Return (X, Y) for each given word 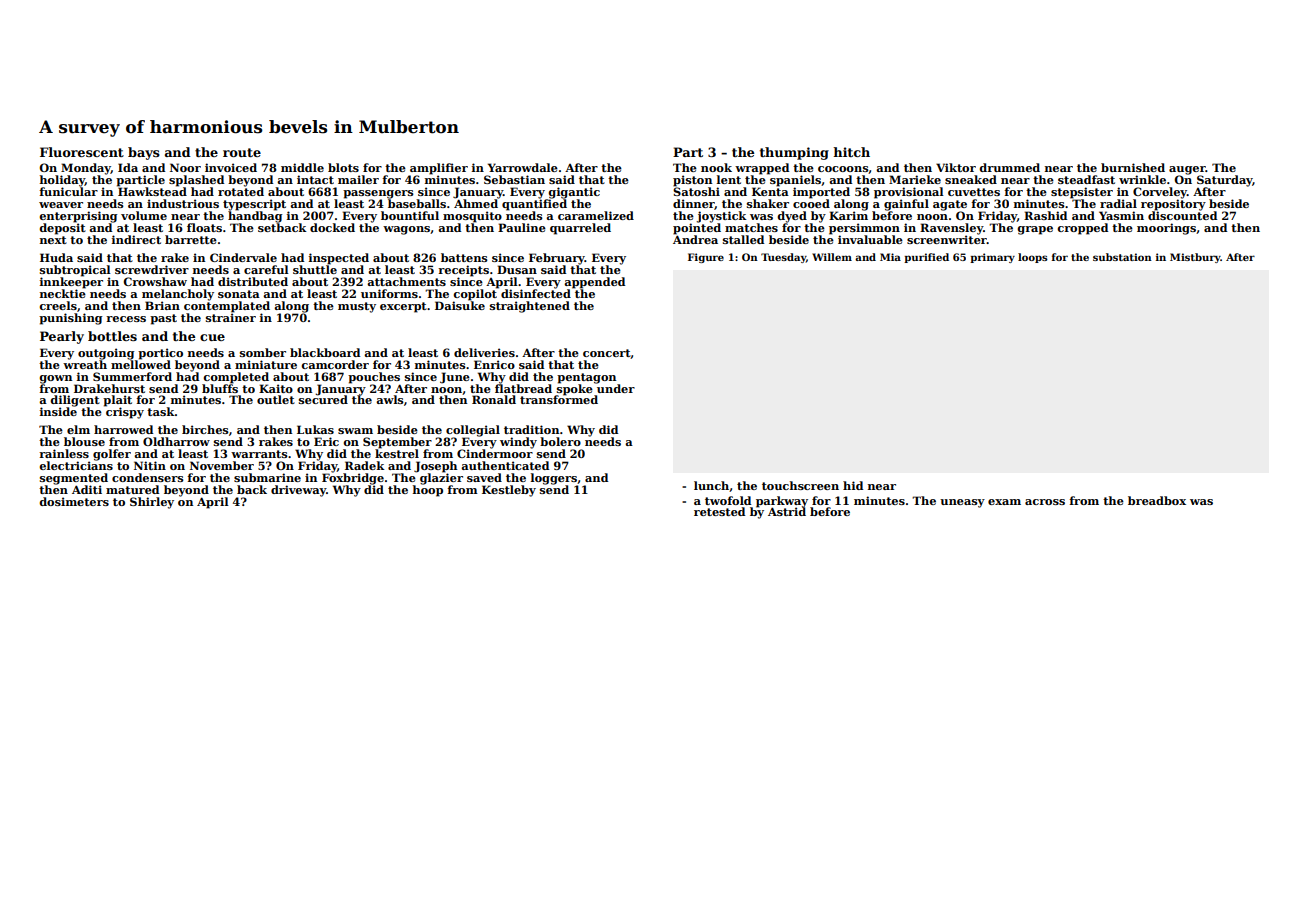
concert (607, 354)
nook (716, 167)
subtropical (75, 271)
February (557, 259)
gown (55, 379)
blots (343, 167)
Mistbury (1195, 258)
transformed (559, 399)
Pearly (62, 337)
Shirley (152, 503)
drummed (1009, 167)
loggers (554, 479)
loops (1033, 258)
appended (594, 283)
